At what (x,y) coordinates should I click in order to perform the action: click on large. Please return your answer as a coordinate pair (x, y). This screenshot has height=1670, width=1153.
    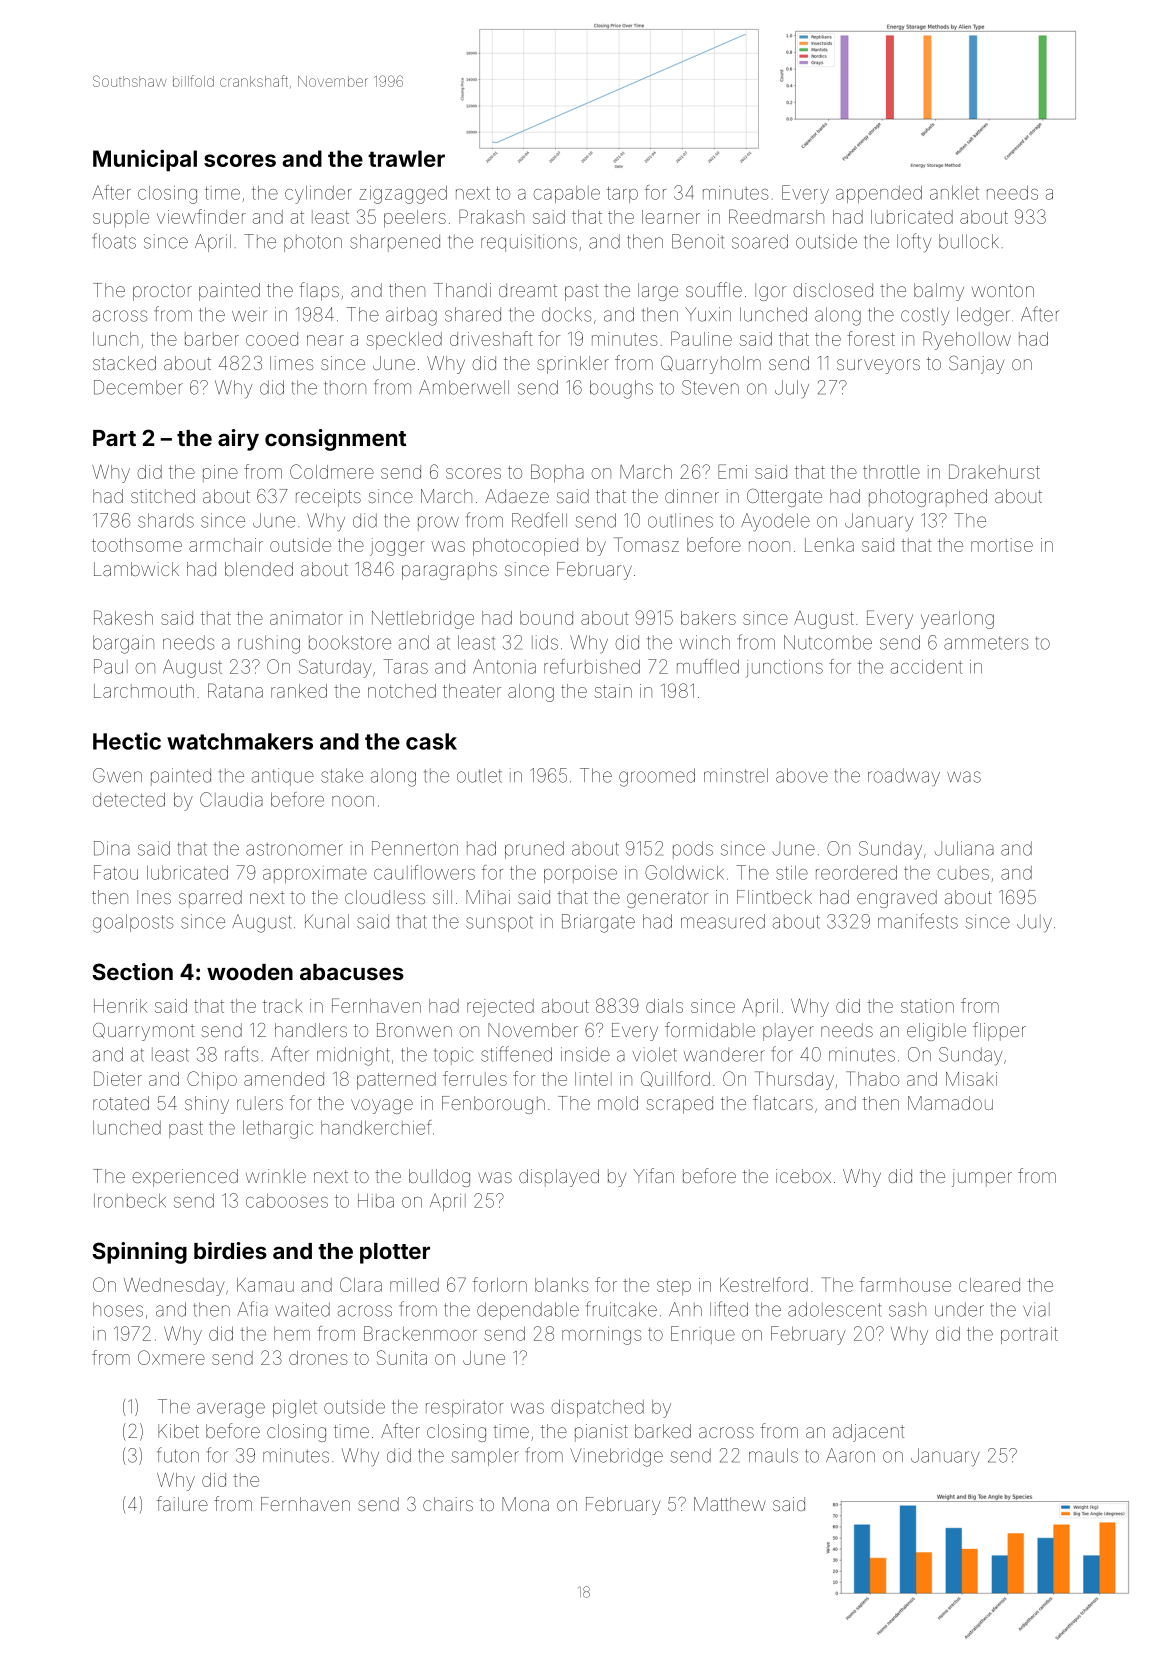
    Looking at the image, I should click on (658, 292).
